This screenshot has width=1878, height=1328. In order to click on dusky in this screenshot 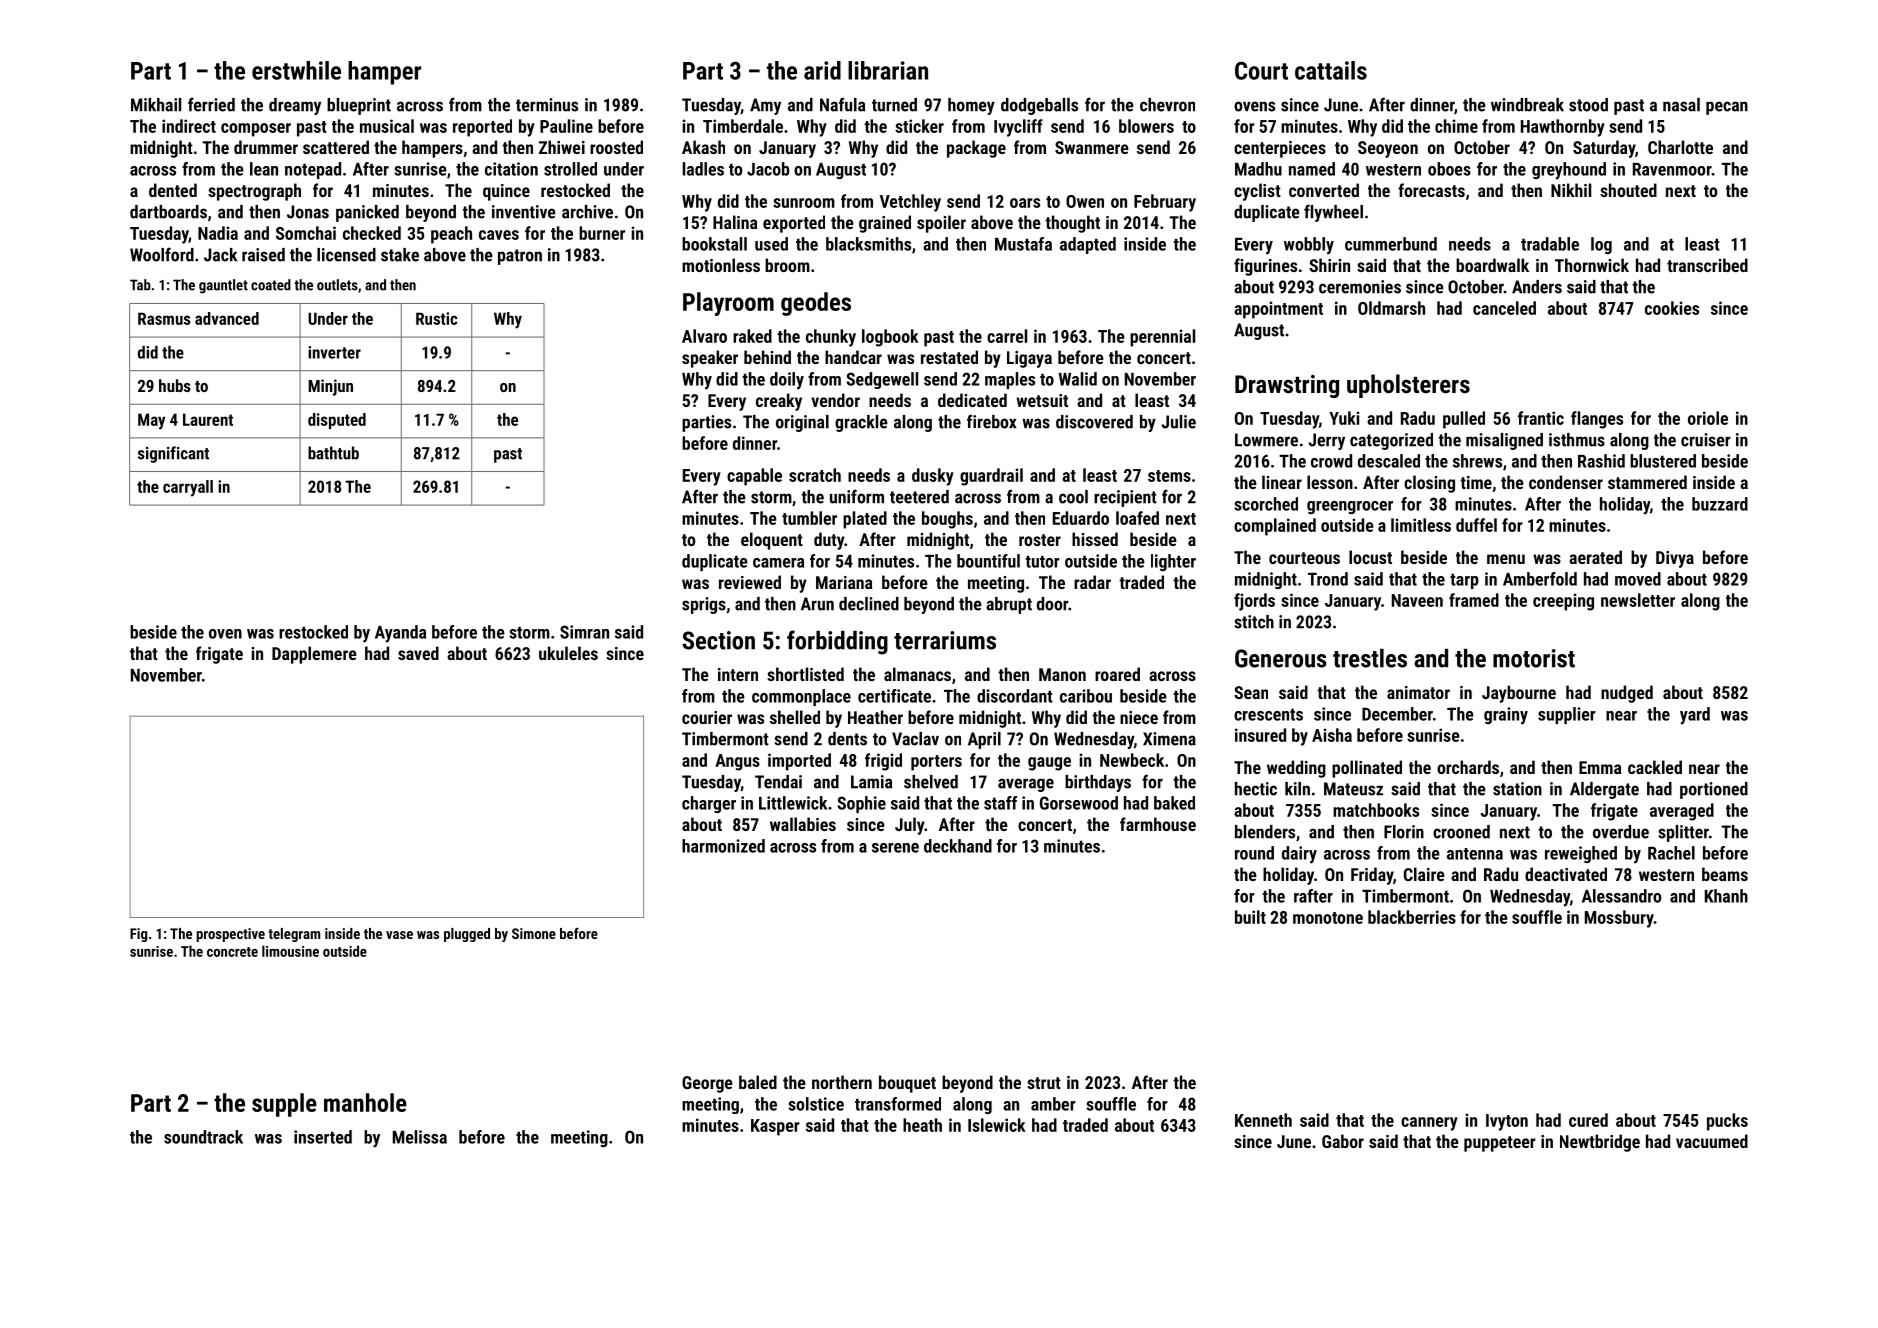, I will do `click(933, 477)`.
